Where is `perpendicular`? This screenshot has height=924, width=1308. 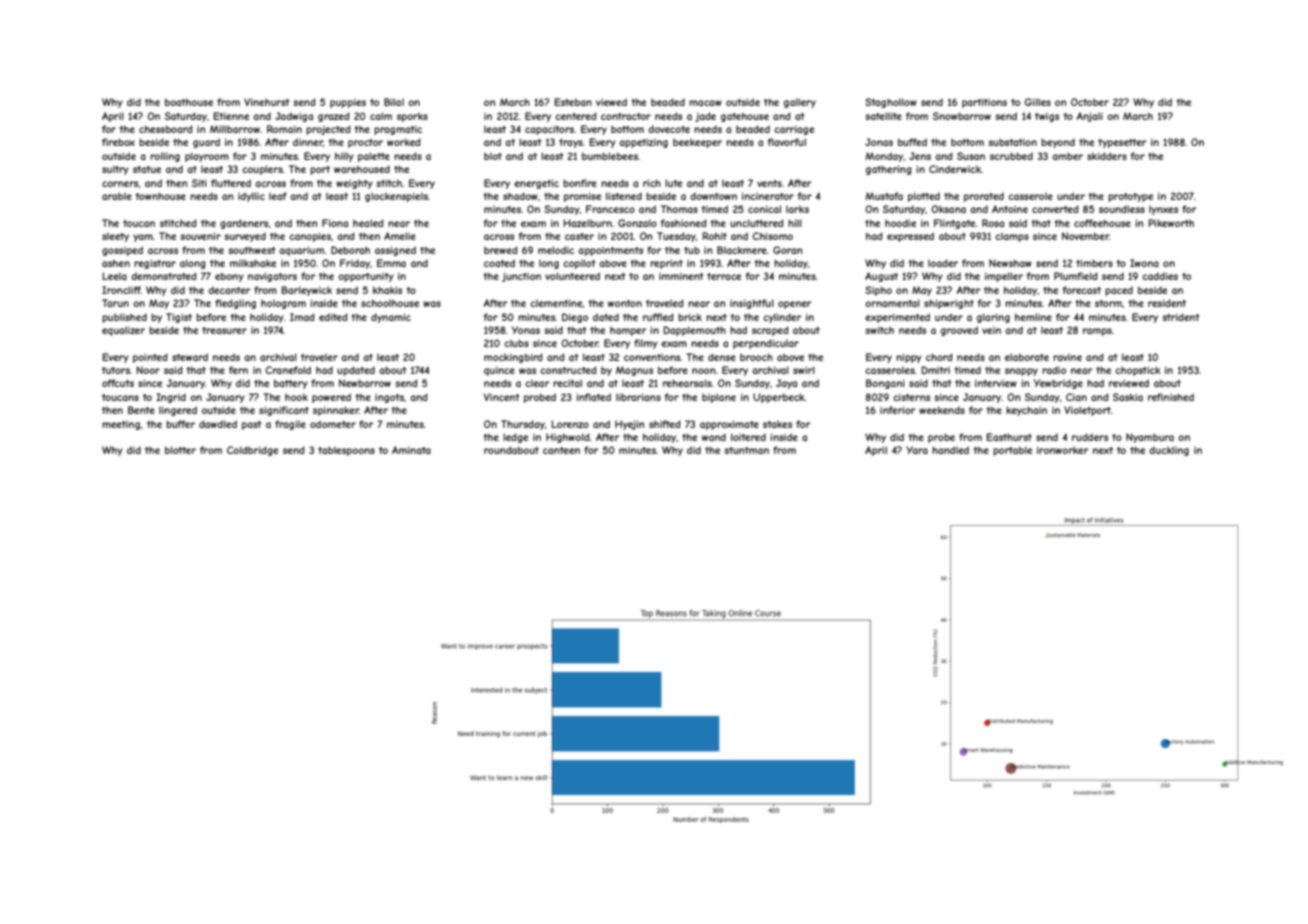
perpendicular is located at coordinates (766, 344).
